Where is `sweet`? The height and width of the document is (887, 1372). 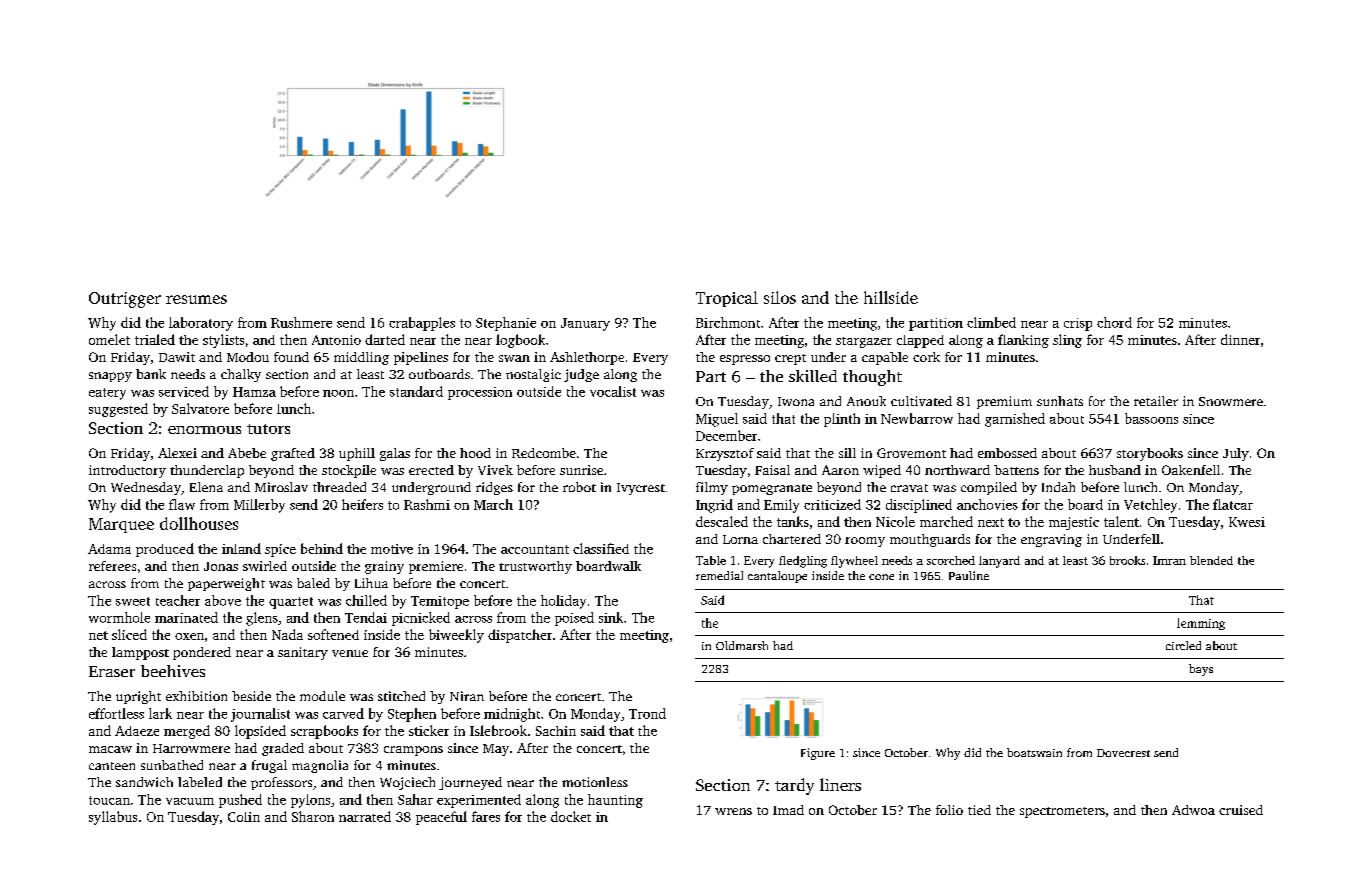
sweet is located at coordinates (133, 601).
